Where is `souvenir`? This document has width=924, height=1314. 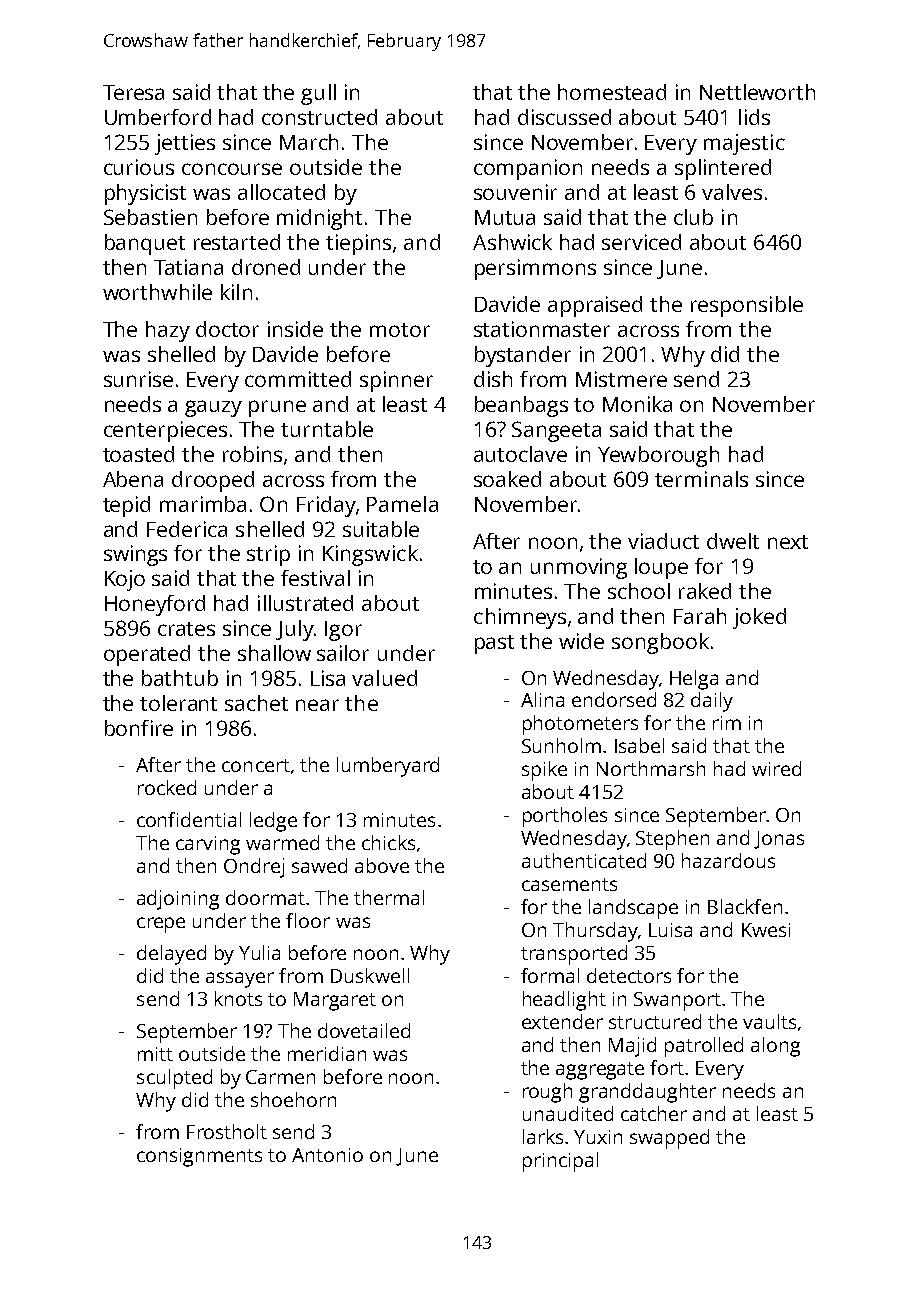 souvenir is located at coordinates (515, 192).
